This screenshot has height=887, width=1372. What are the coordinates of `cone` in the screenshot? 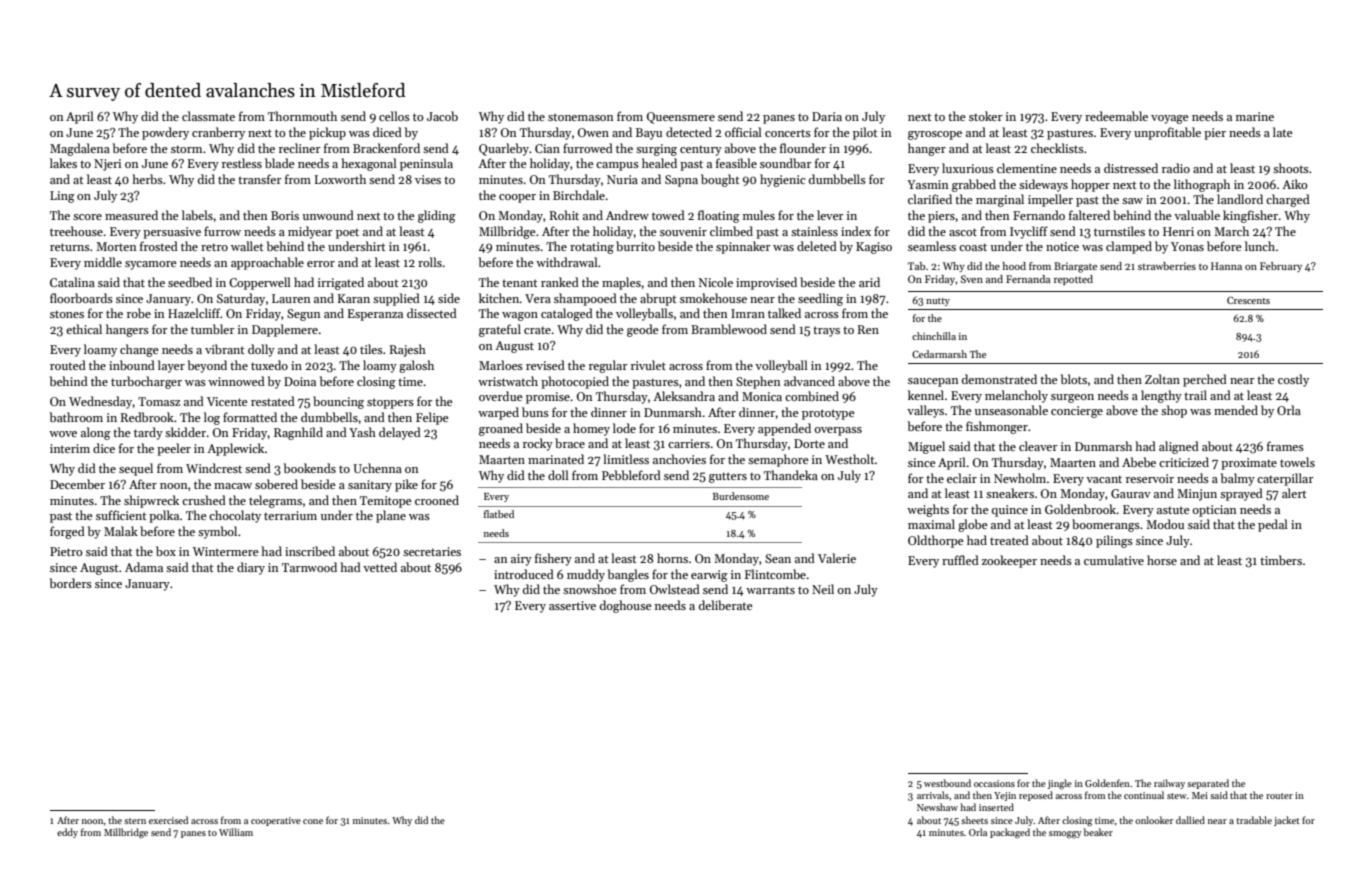 It's located at (313, 821).
